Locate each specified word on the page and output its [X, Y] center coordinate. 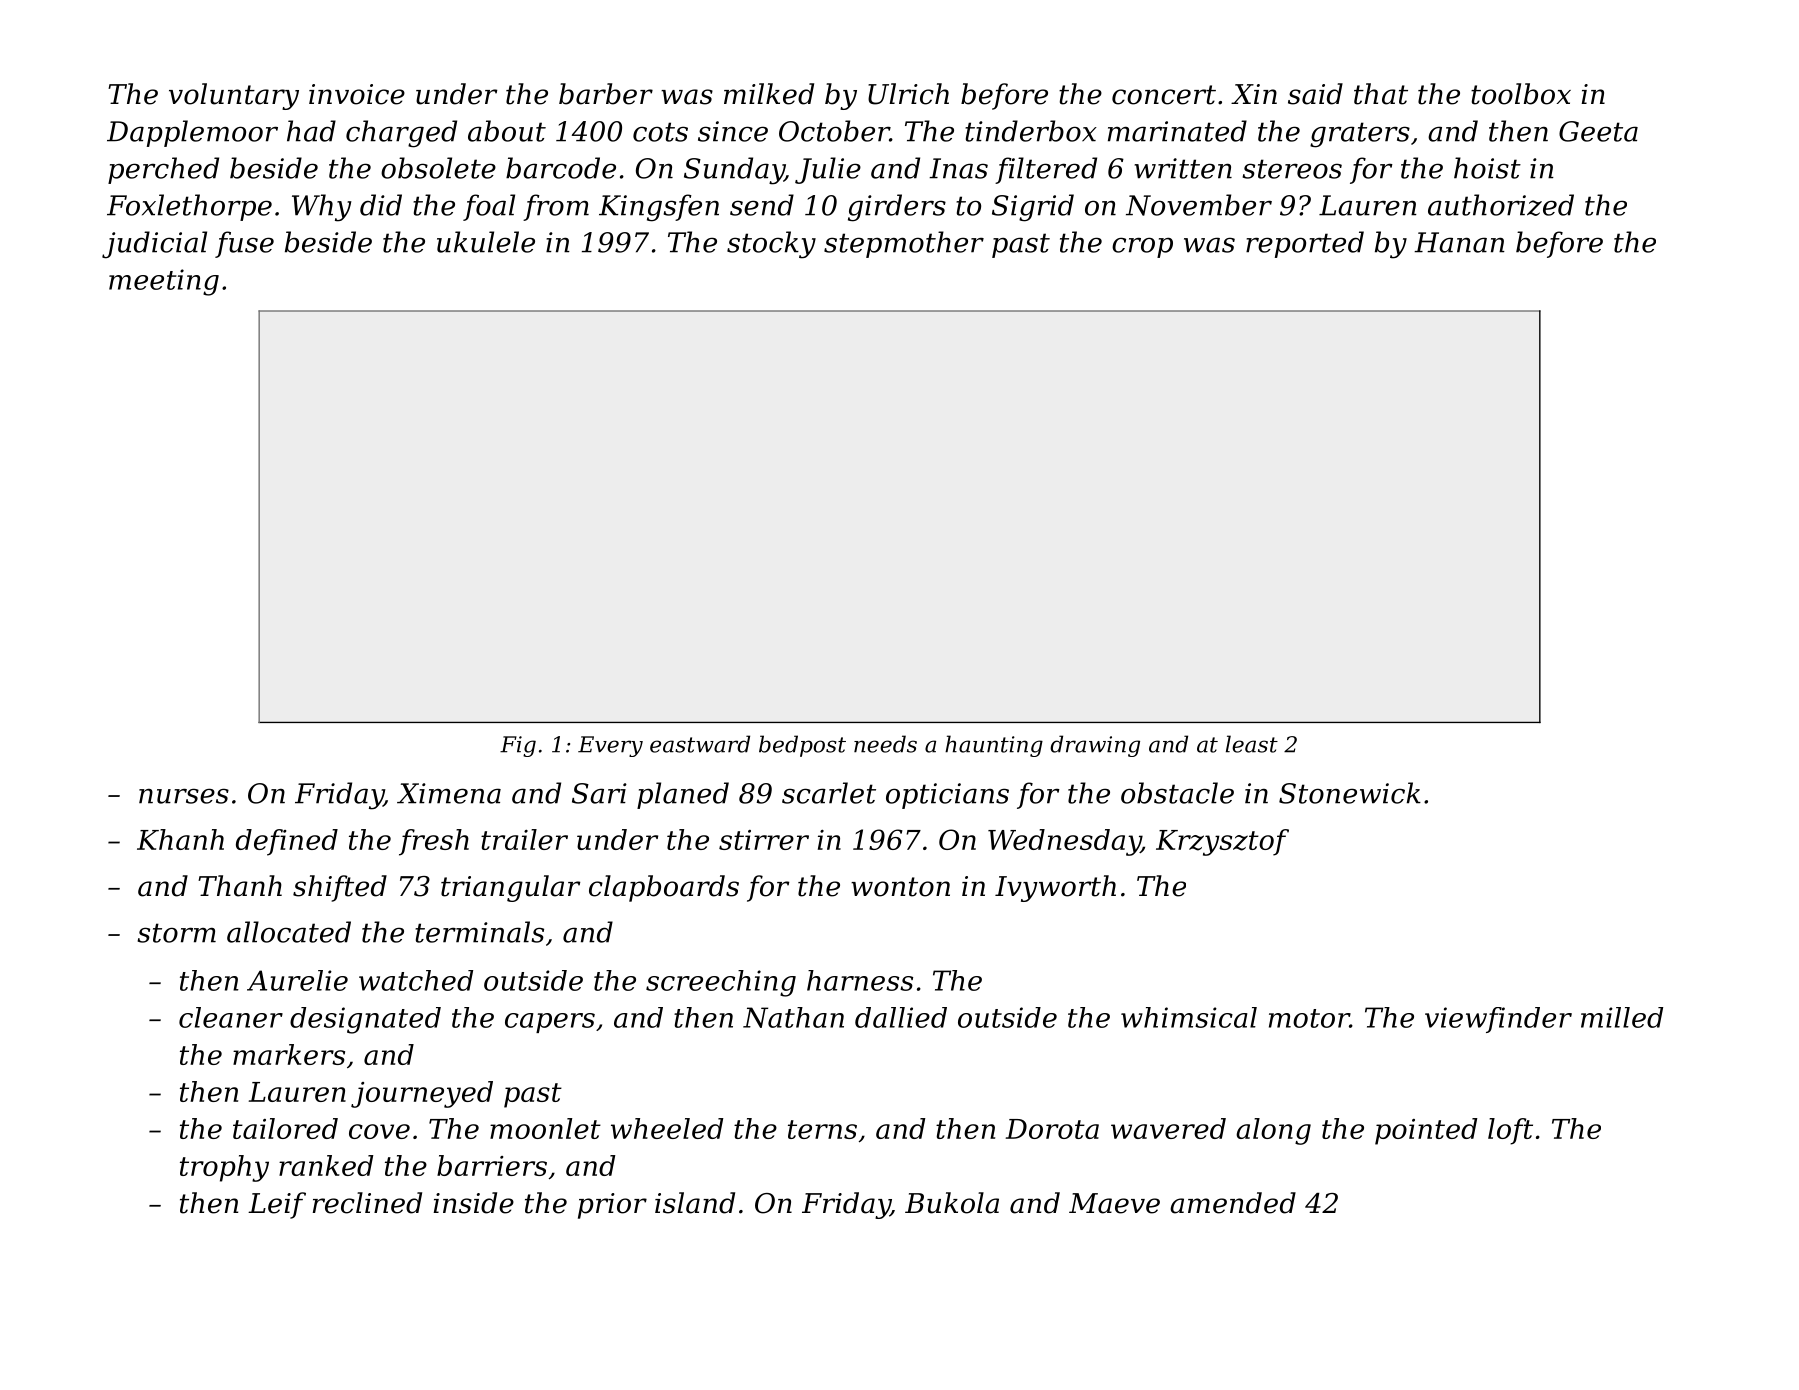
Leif [277, 1205]
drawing [1095, 746]
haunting [994, 746]
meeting [164, 282]
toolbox [1521, 94]
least [1252, 744]
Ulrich [908, 94]
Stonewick [1350, 793]
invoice [357, 94]
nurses [184, 796]
